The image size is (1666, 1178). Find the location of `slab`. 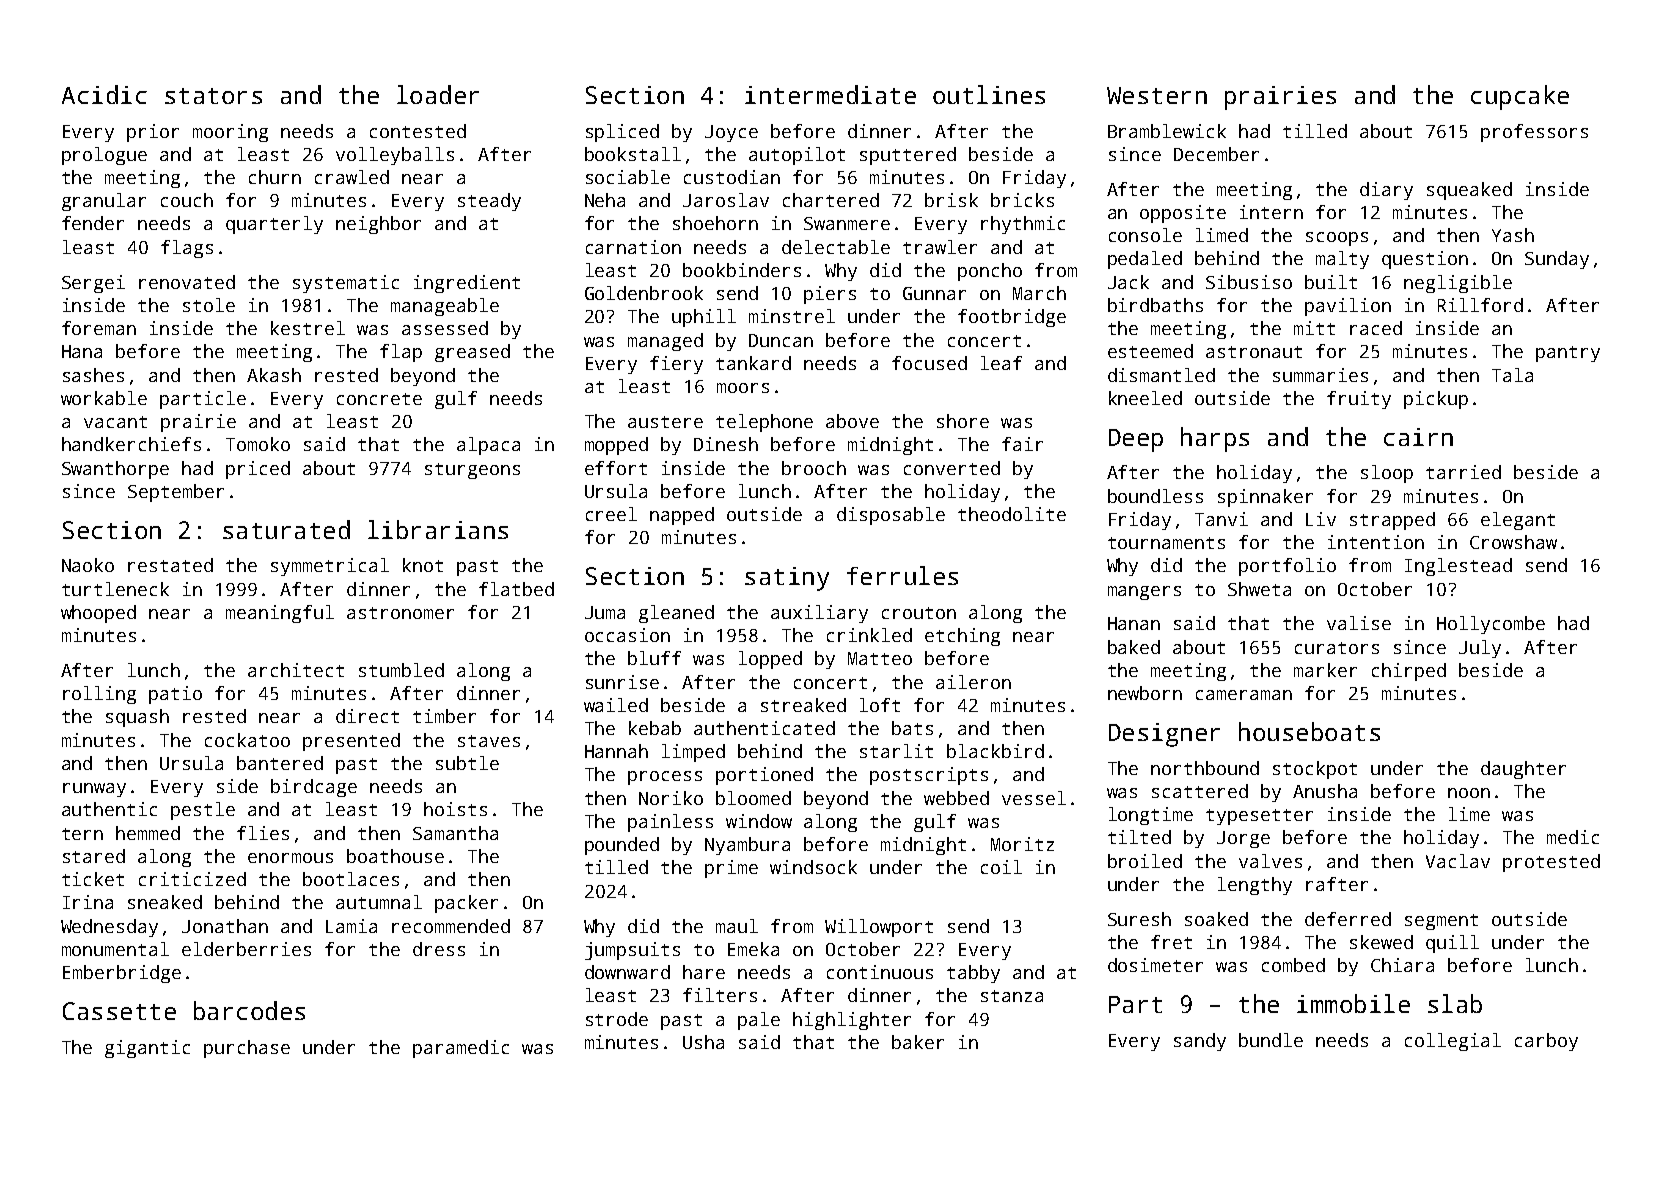

slab is located at coordinates (1455, 1003).
